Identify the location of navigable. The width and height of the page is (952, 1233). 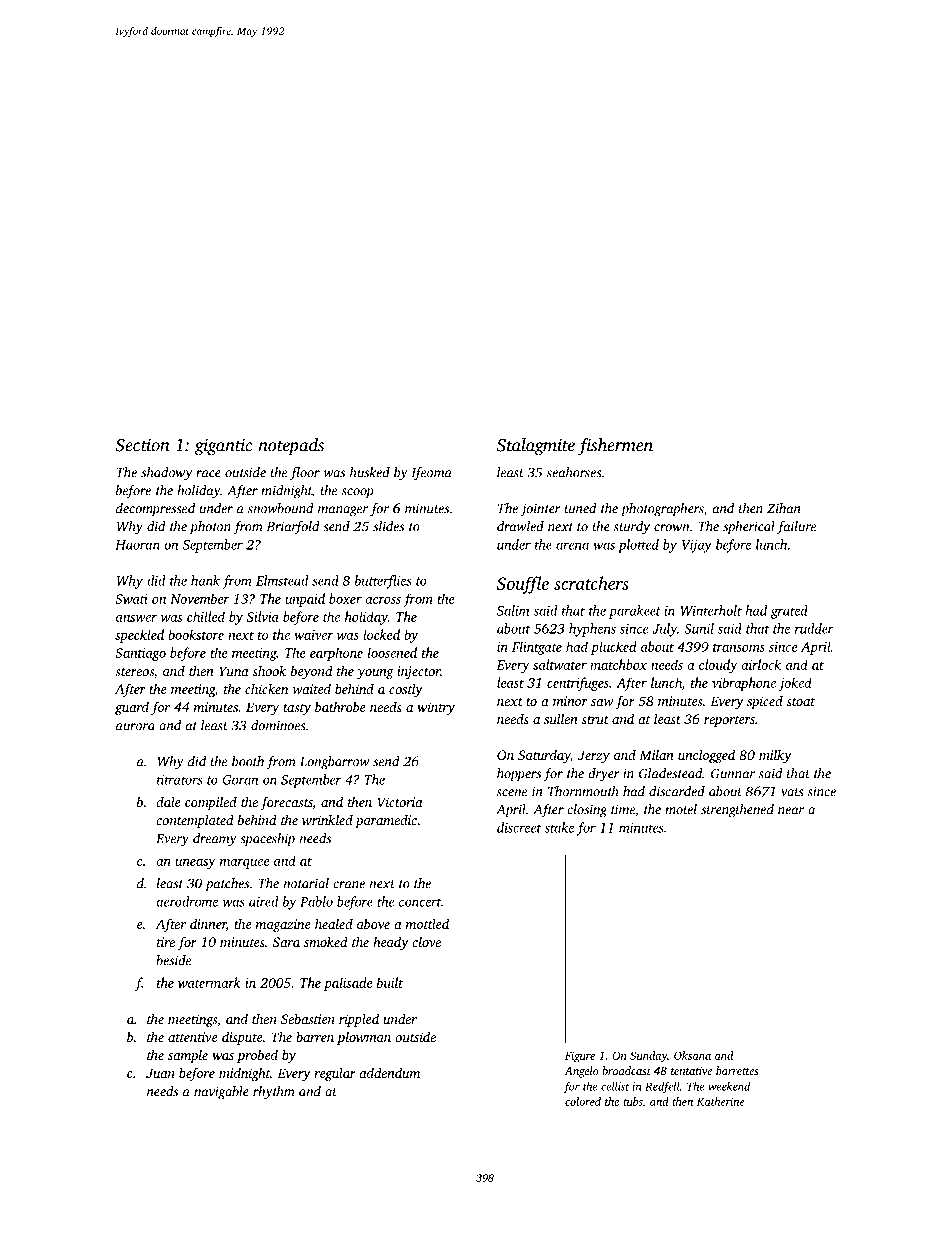
(221, 1093).
